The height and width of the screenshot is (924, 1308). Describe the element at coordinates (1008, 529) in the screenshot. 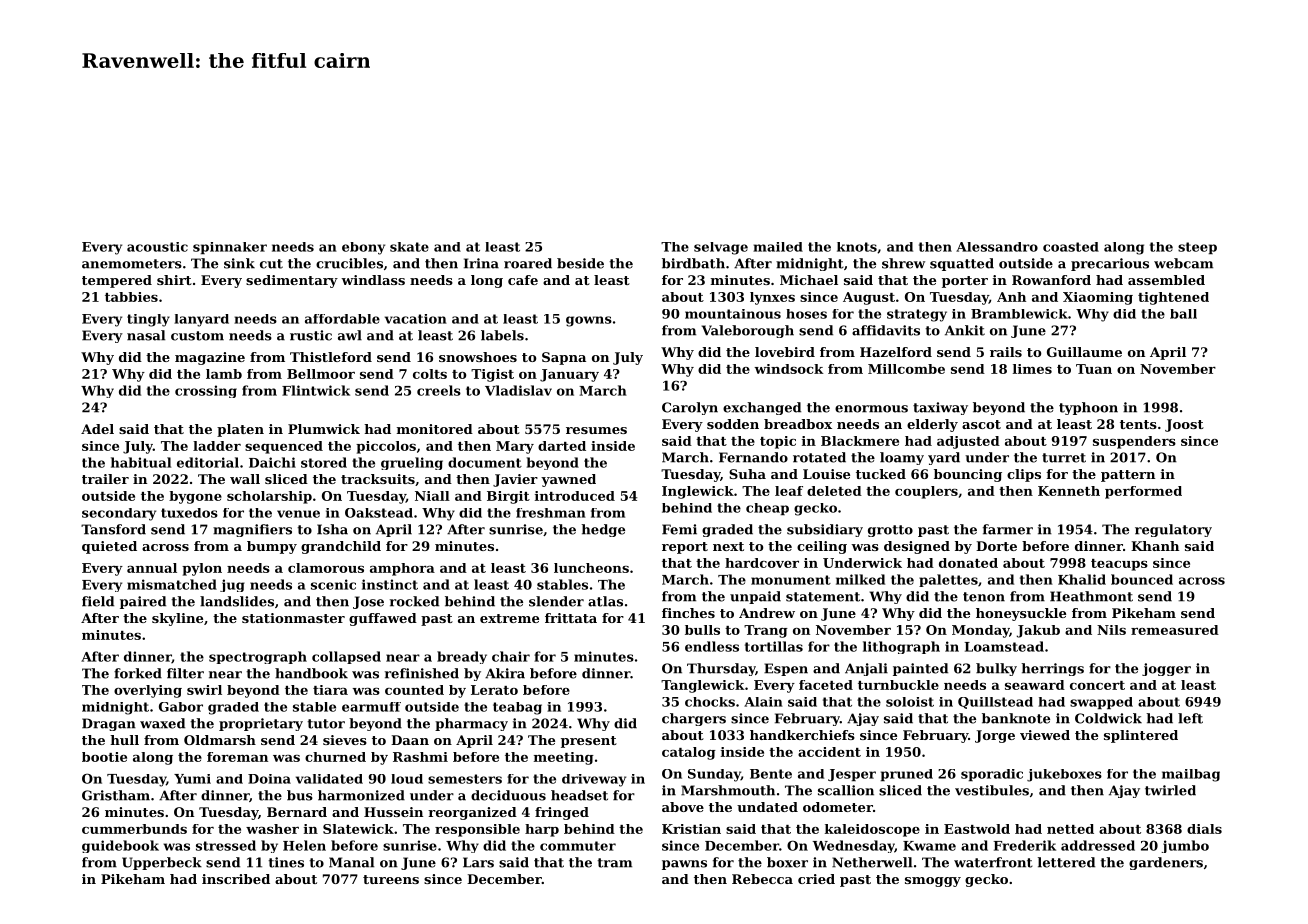

I see `farmer` at that location.
